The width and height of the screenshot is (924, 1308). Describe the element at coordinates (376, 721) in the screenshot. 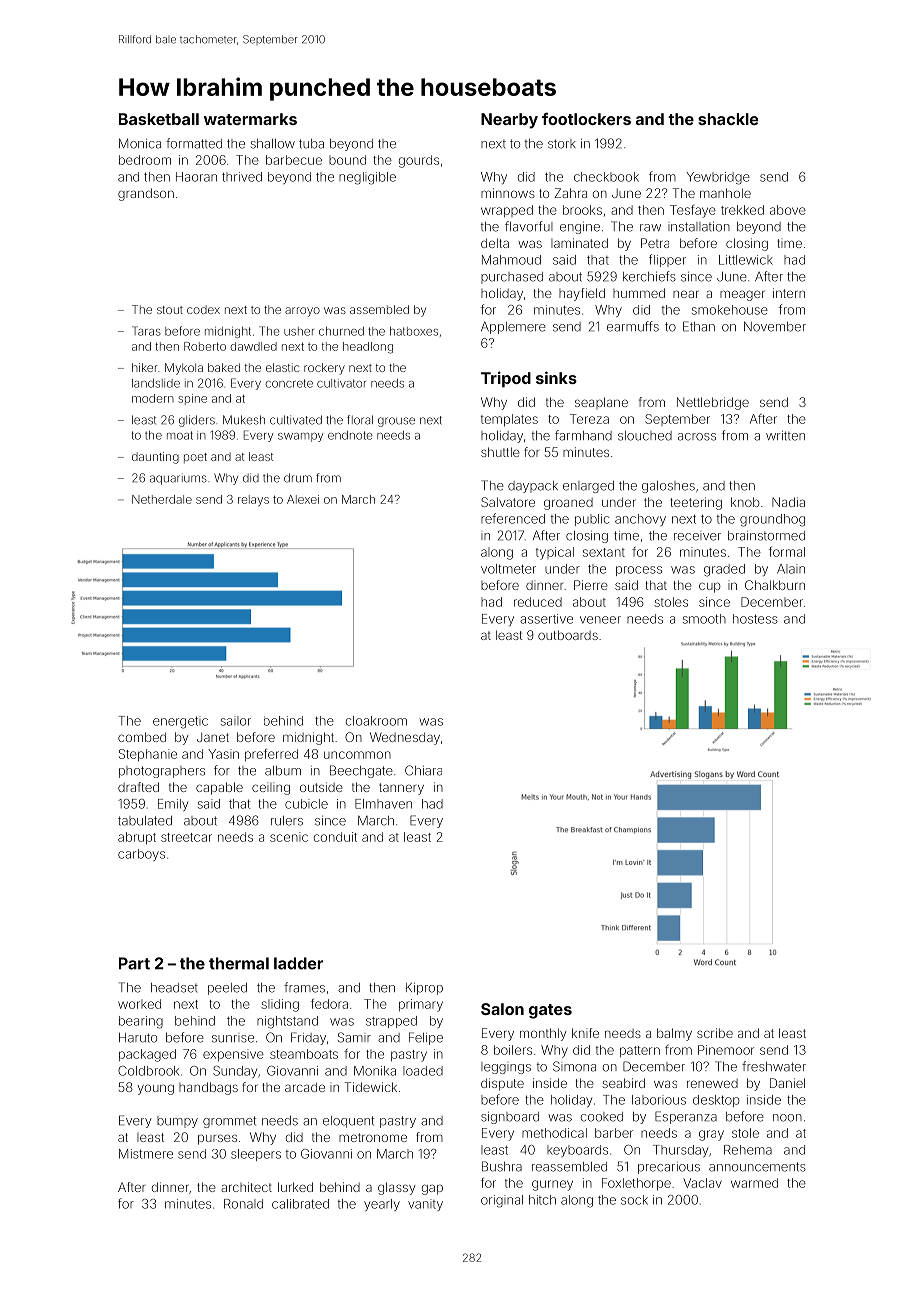

I see `cloakroom` at that location.
